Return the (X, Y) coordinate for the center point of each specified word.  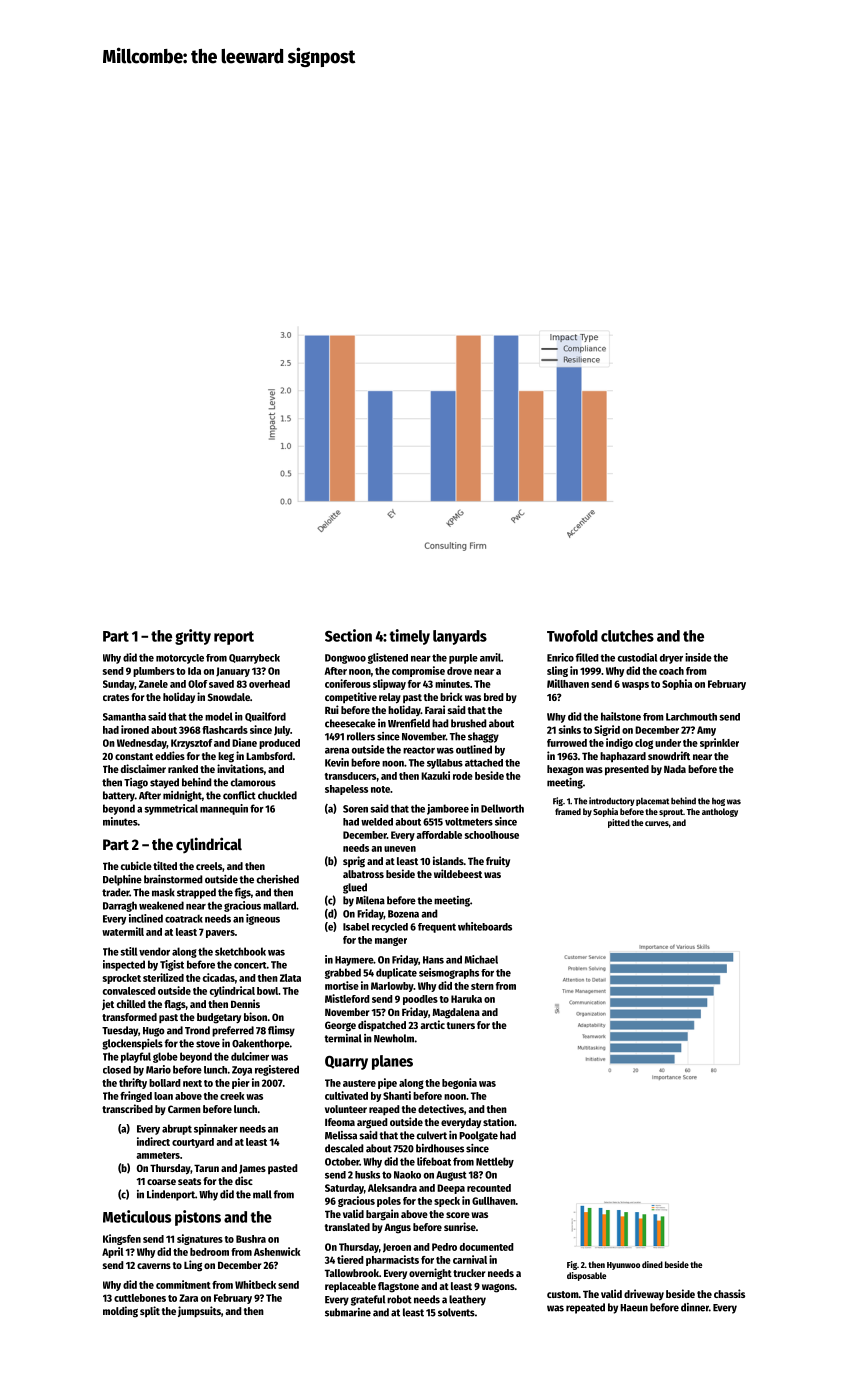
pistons (198, 1218)
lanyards (460, 637)
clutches (627, 636)
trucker (469, 1273)
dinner (695, 1307)
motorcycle (180, 659)
